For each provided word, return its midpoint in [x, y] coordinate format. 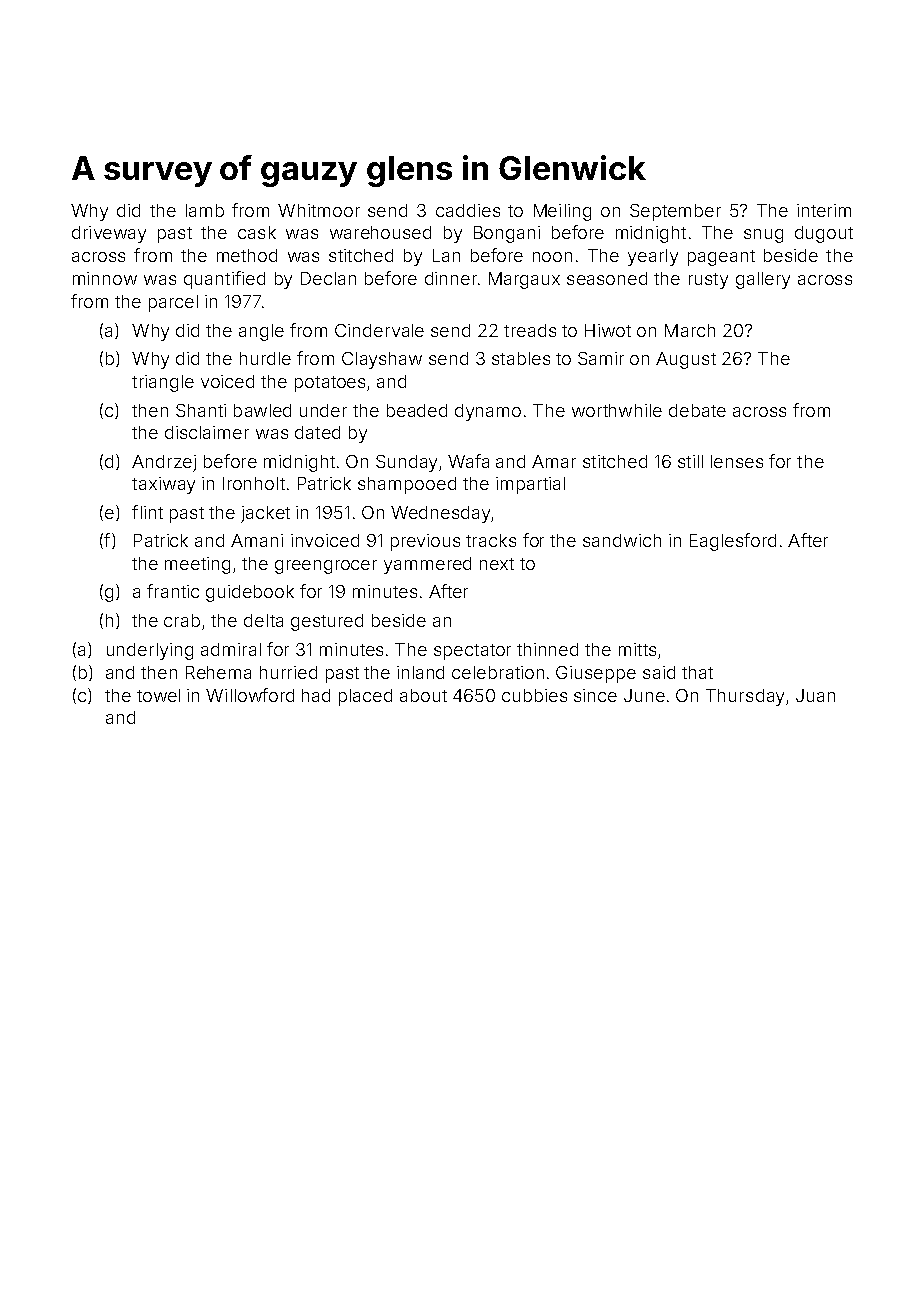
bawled [262, 410]
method [247, 255]
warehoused [380, 232]
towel [158, 695]
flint [147, 512]
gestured [327, 622]
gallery [763, 280]
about [423, 695]
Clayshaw [382, 360]
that [697, 672]
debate [697, 410]
